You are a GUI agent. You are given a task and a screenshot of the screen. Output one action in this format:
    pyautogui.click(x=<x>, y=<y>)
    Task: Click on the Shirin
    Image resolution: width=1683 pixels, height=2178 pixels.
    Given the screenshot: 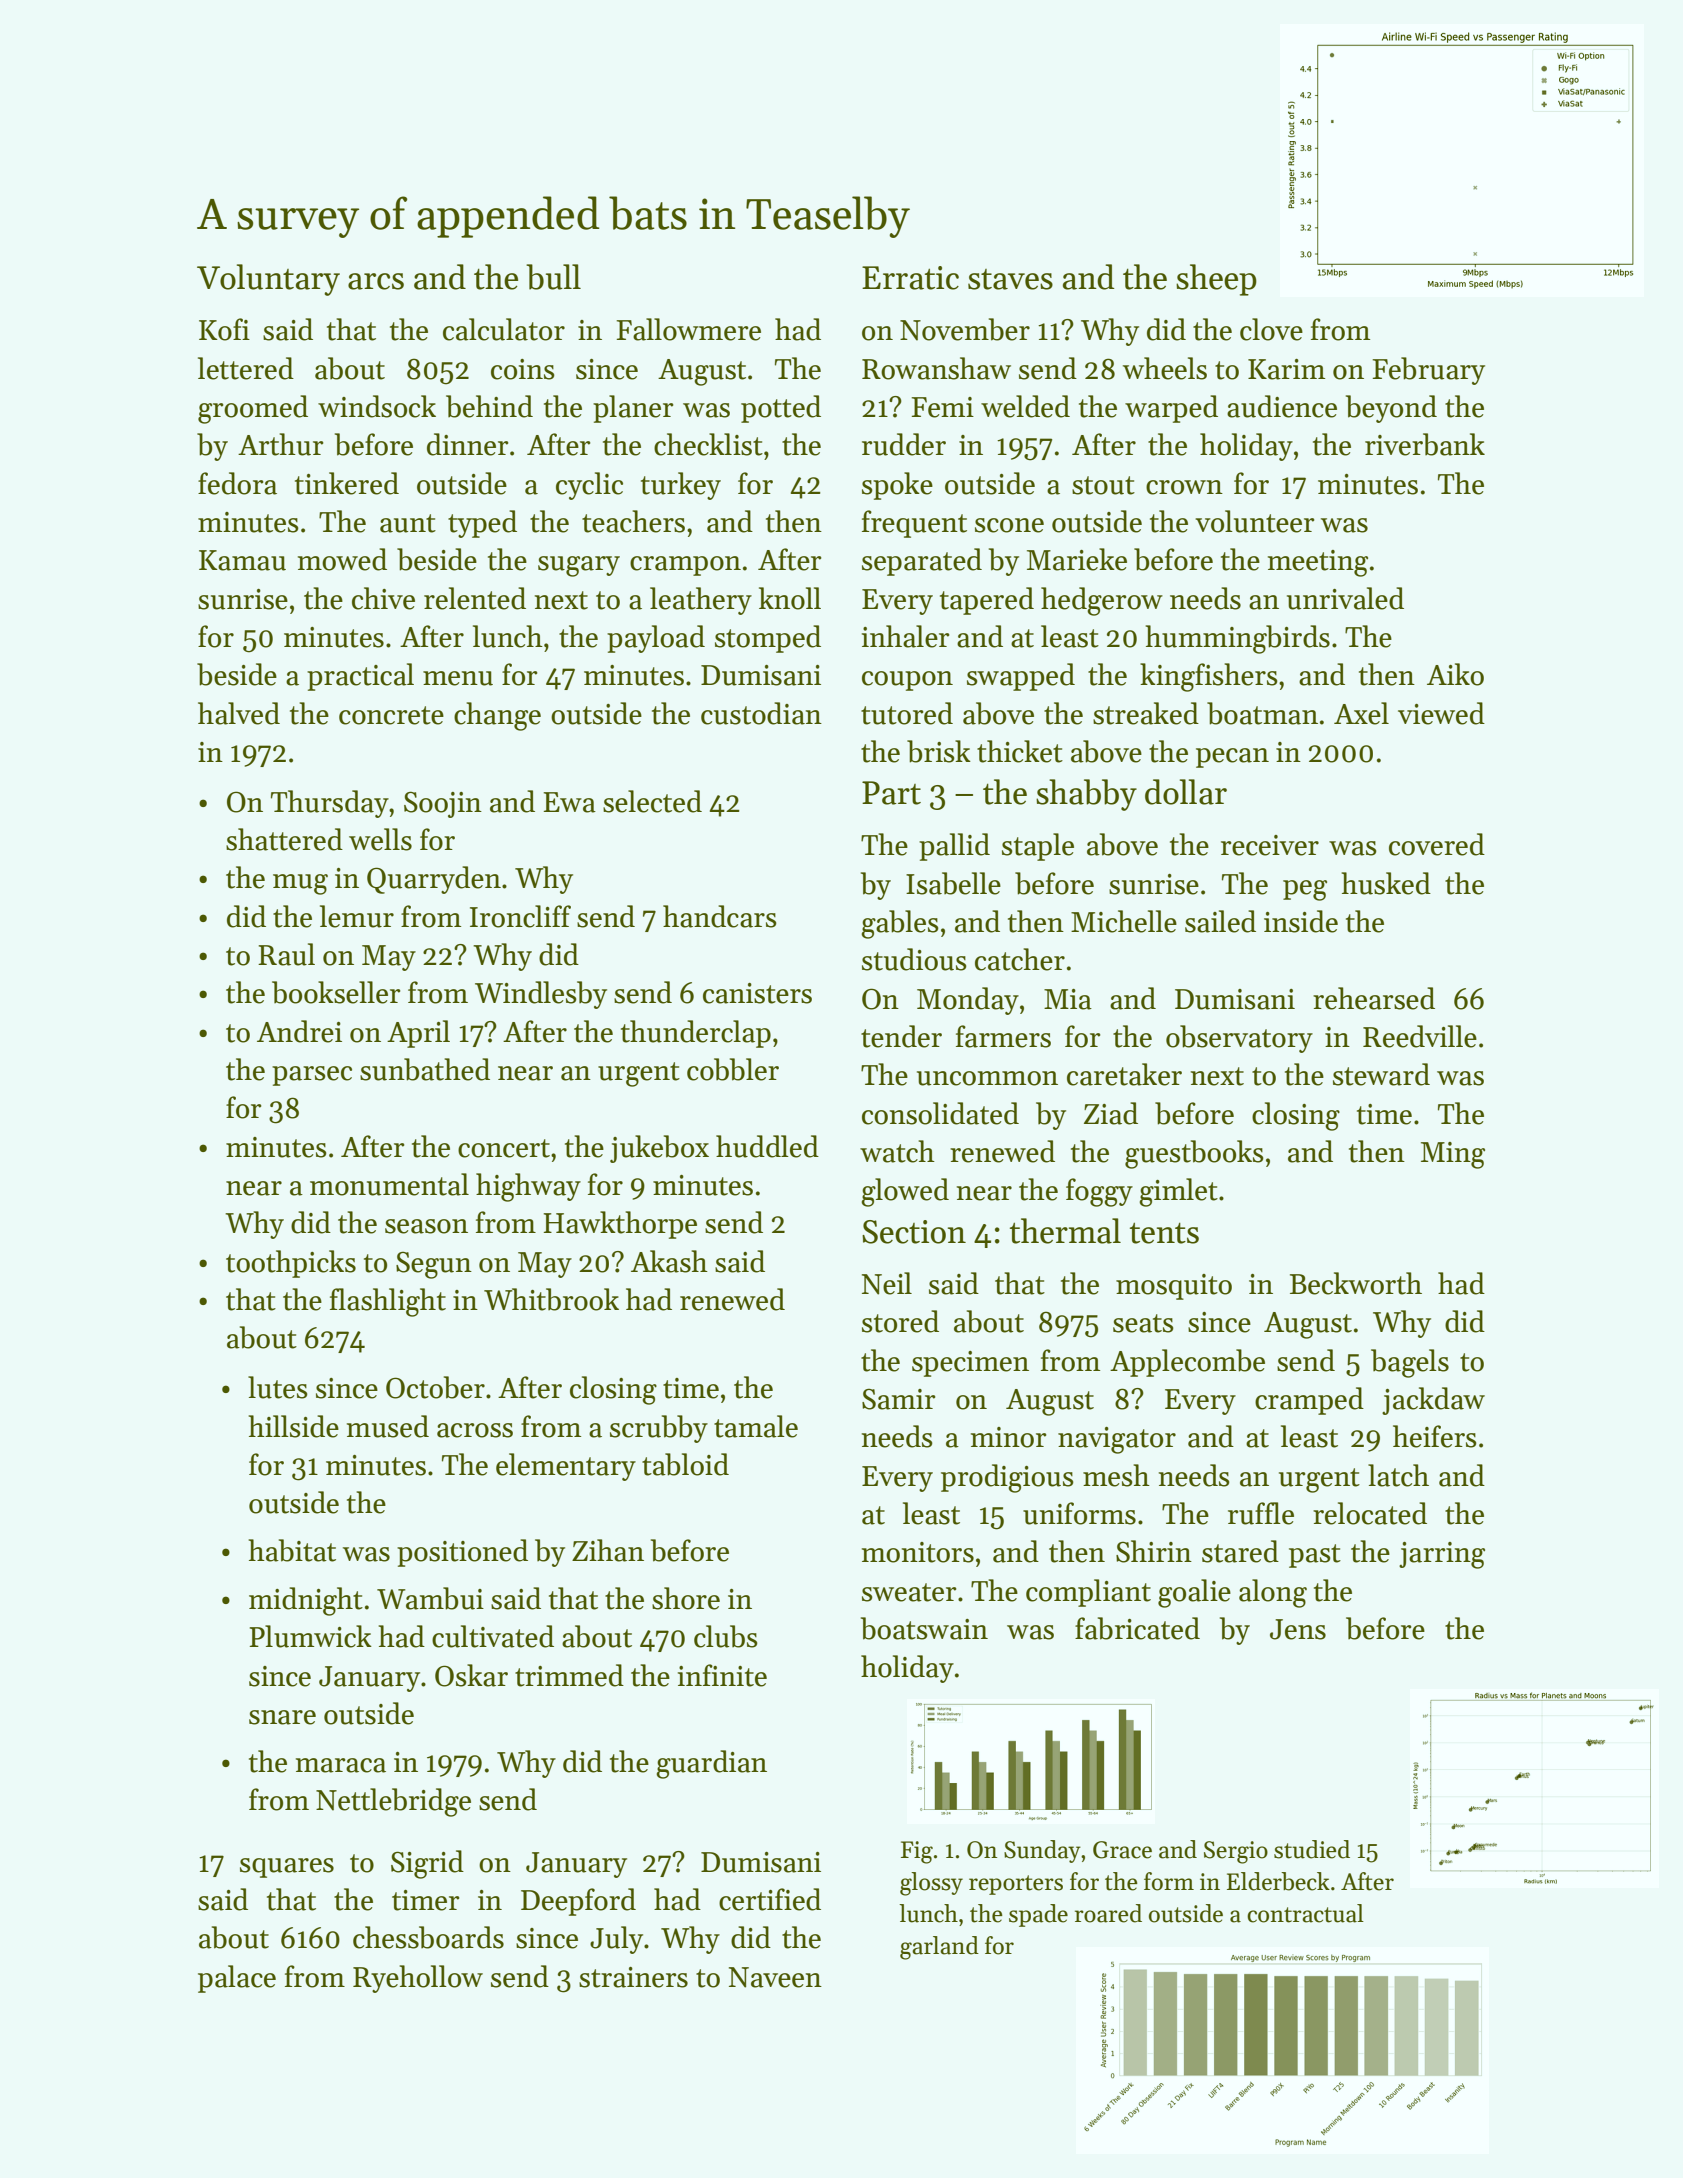 What is the action you would take?
    pyautogui.click(x=1154, y=1551)
